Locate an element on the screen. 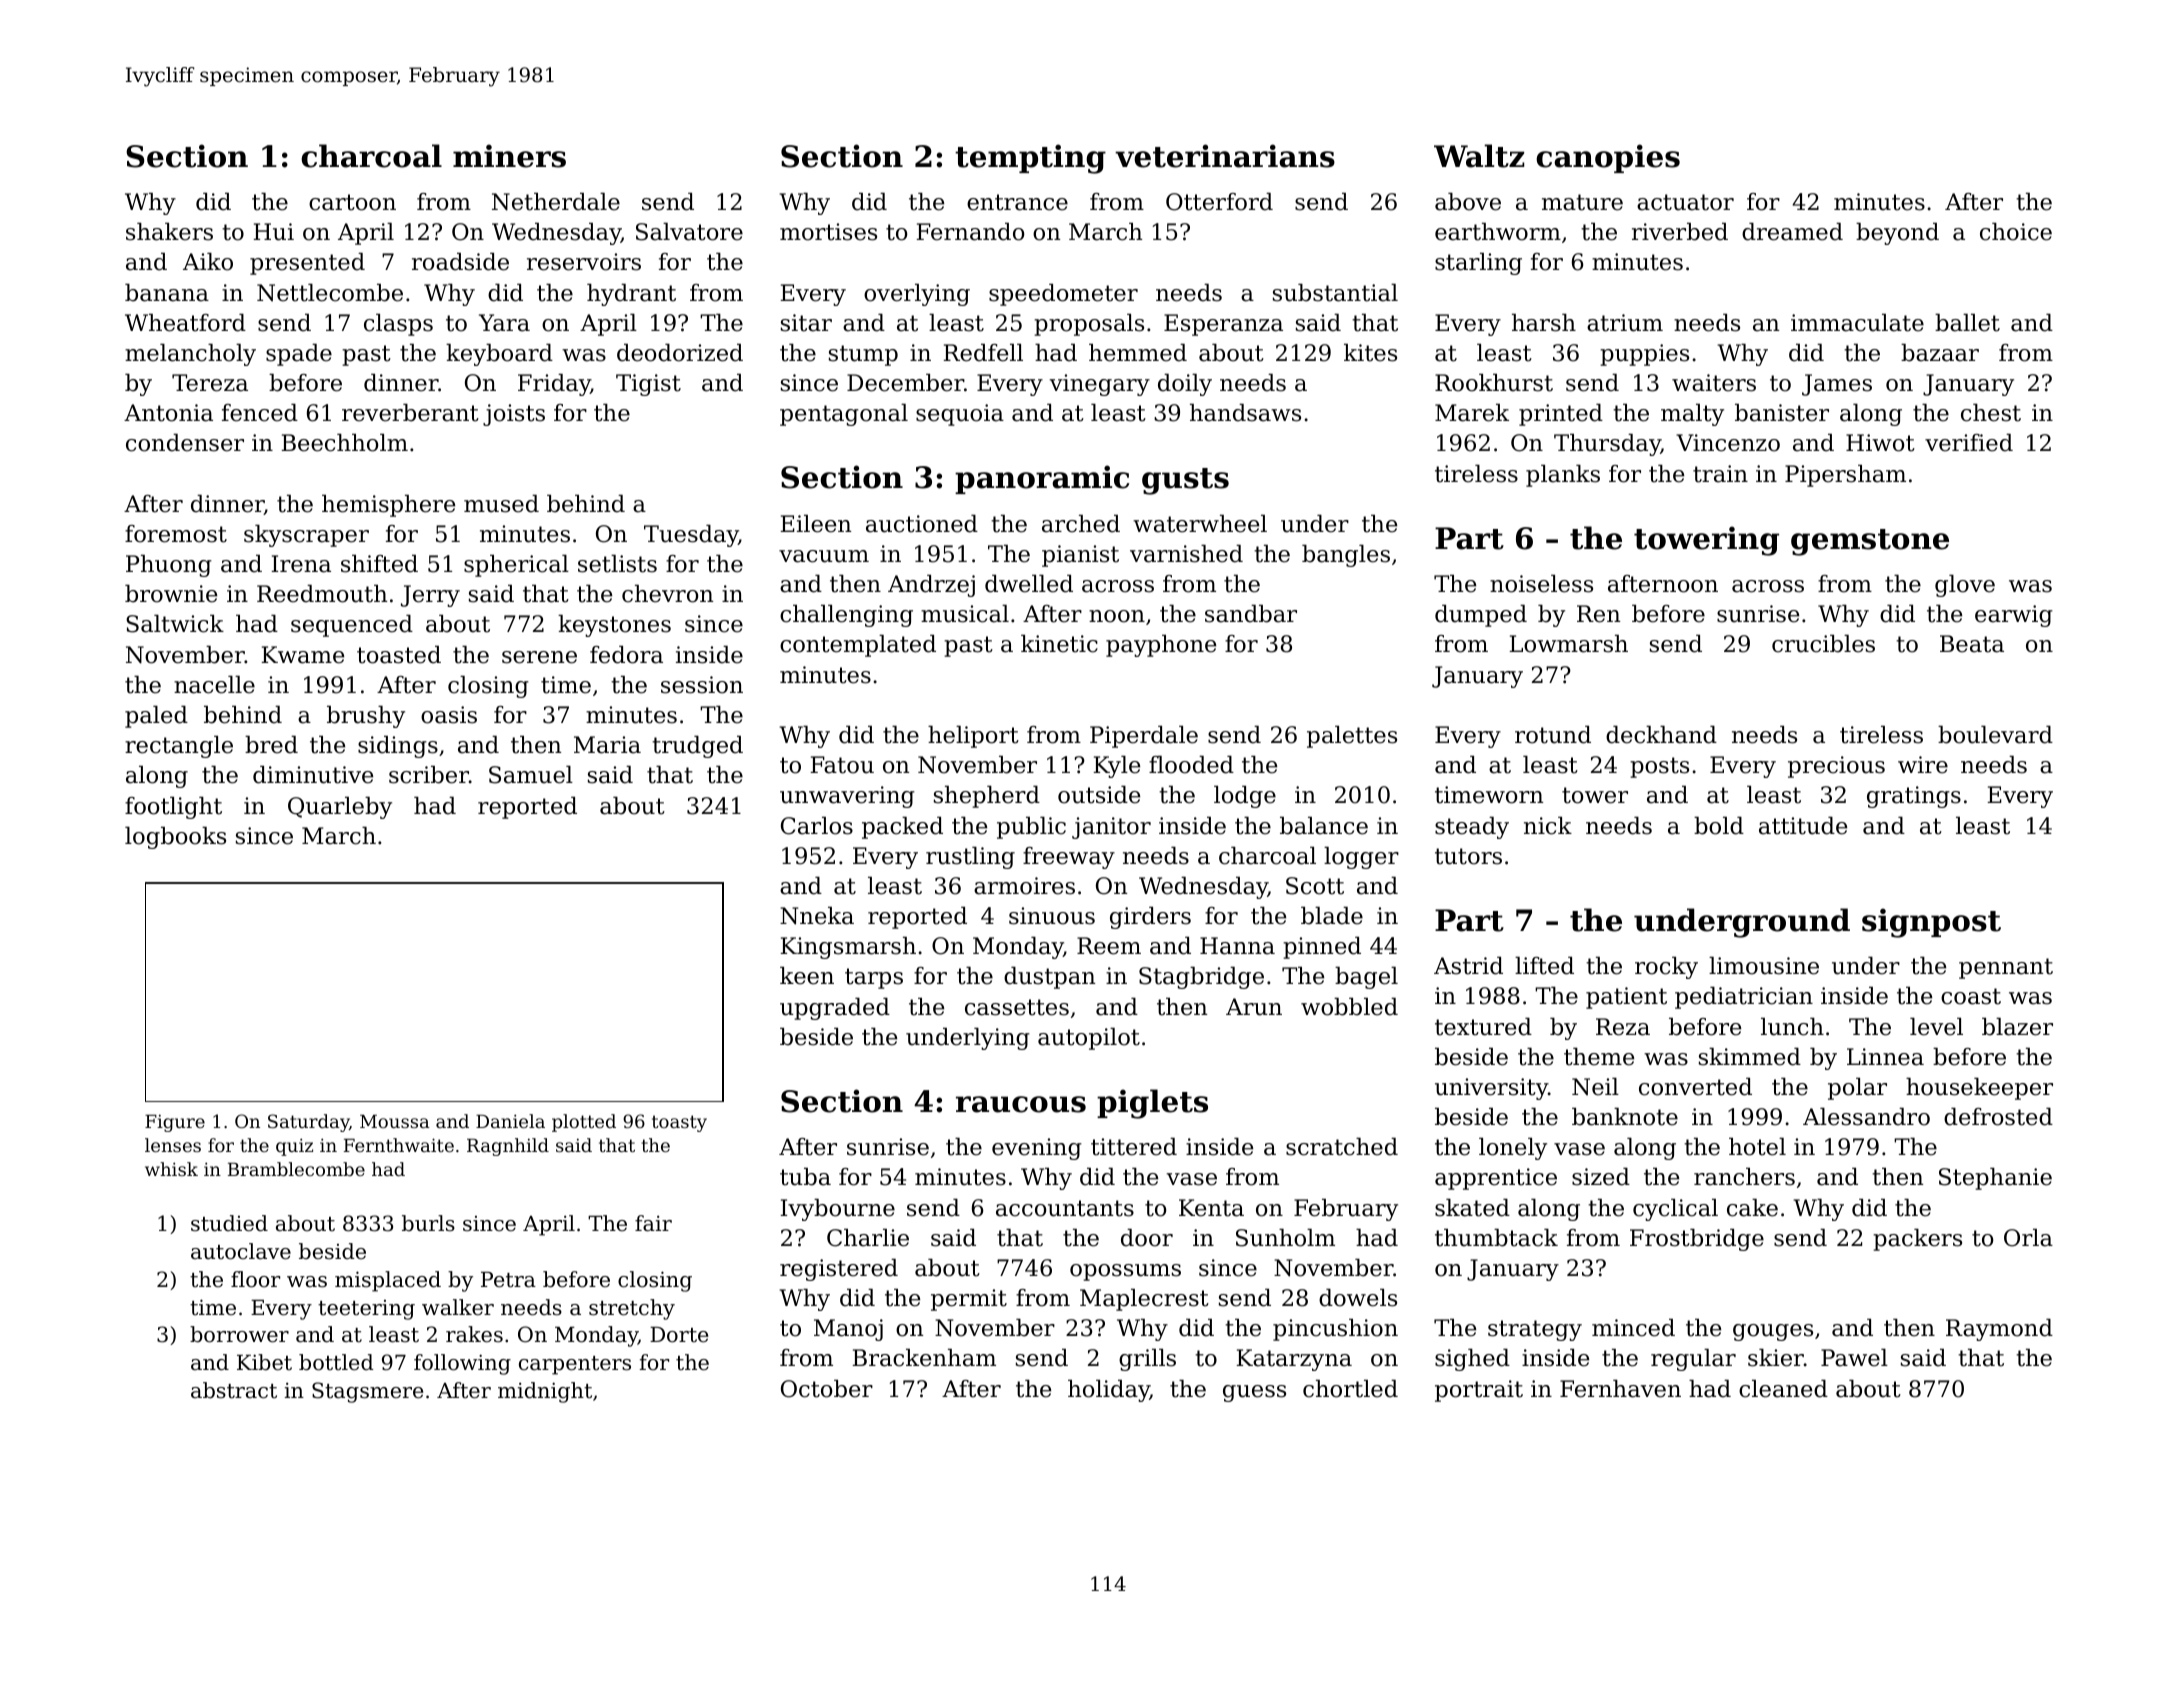 The height and width of the screenshot is (1683, 2178). teetering is located at coordinates (366, 1310).
